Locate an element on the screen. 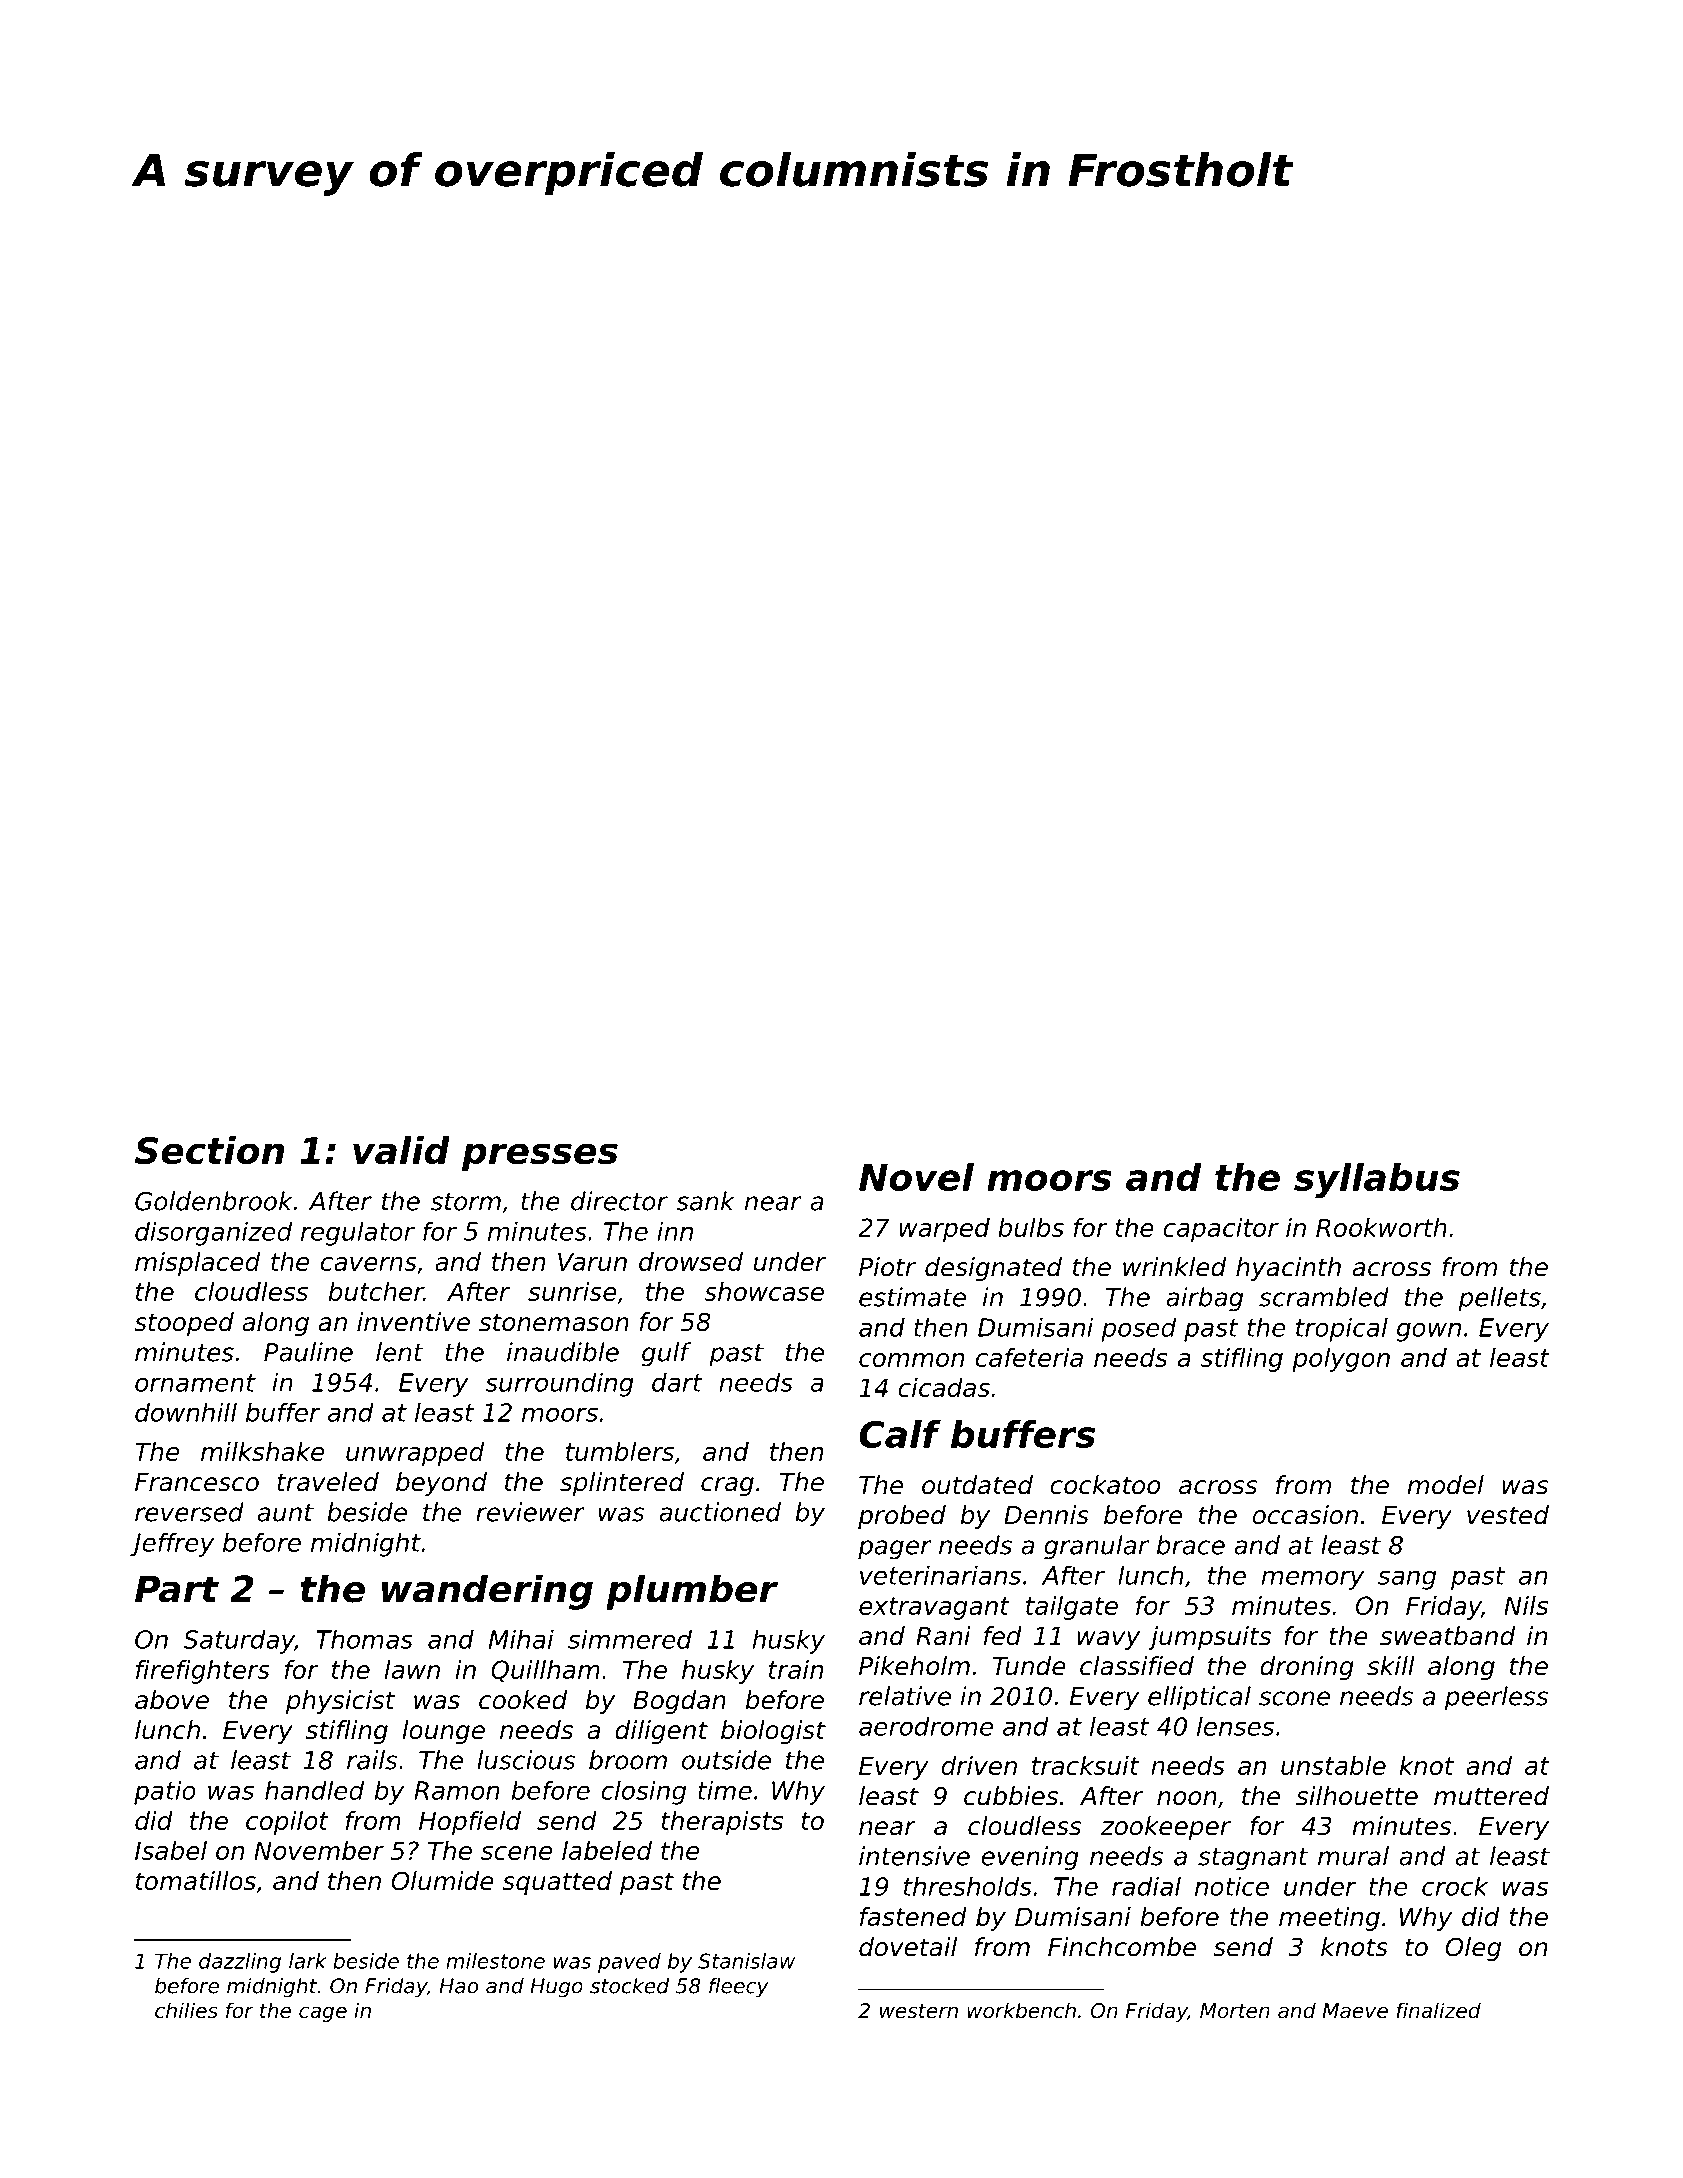  cage is located at coordinates (323, 2014).
